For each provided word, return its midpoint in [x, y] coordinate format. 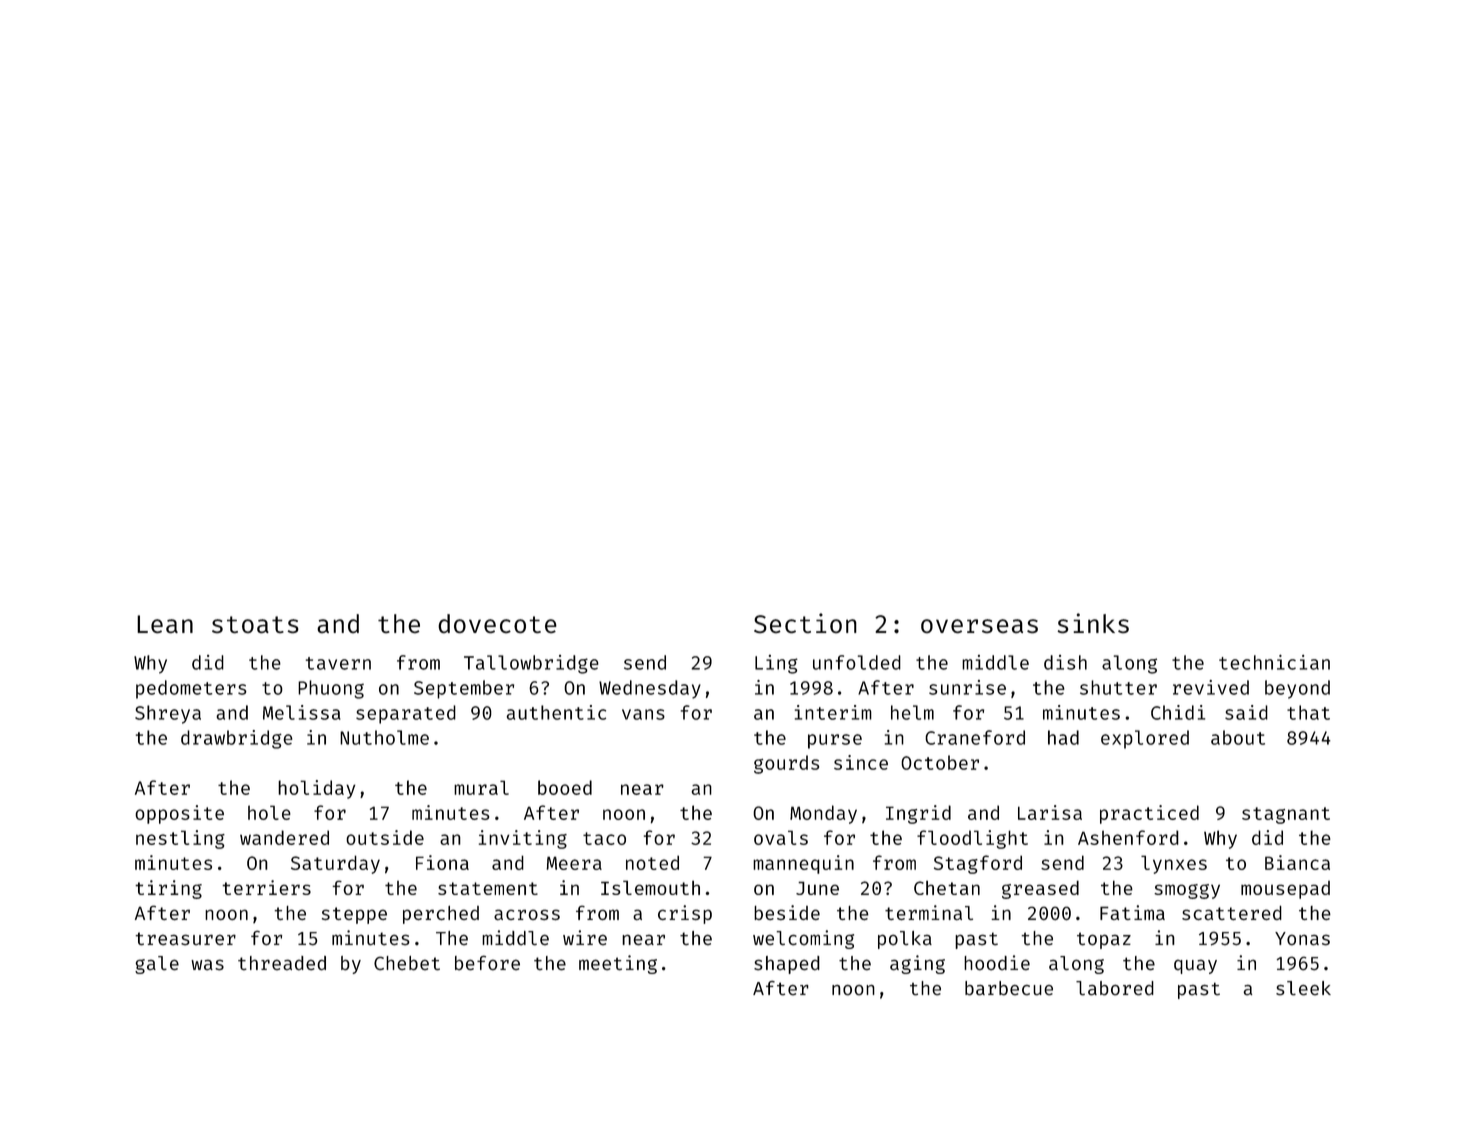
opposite [179, 814]
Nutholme [384, 737]
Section [805, 623]
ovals [781, 837]
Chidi [1178, 712]
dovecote [497, 623]
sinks [1093, 623]
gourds [786, 764]
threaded [282, 963]
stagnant [1286, 815]
